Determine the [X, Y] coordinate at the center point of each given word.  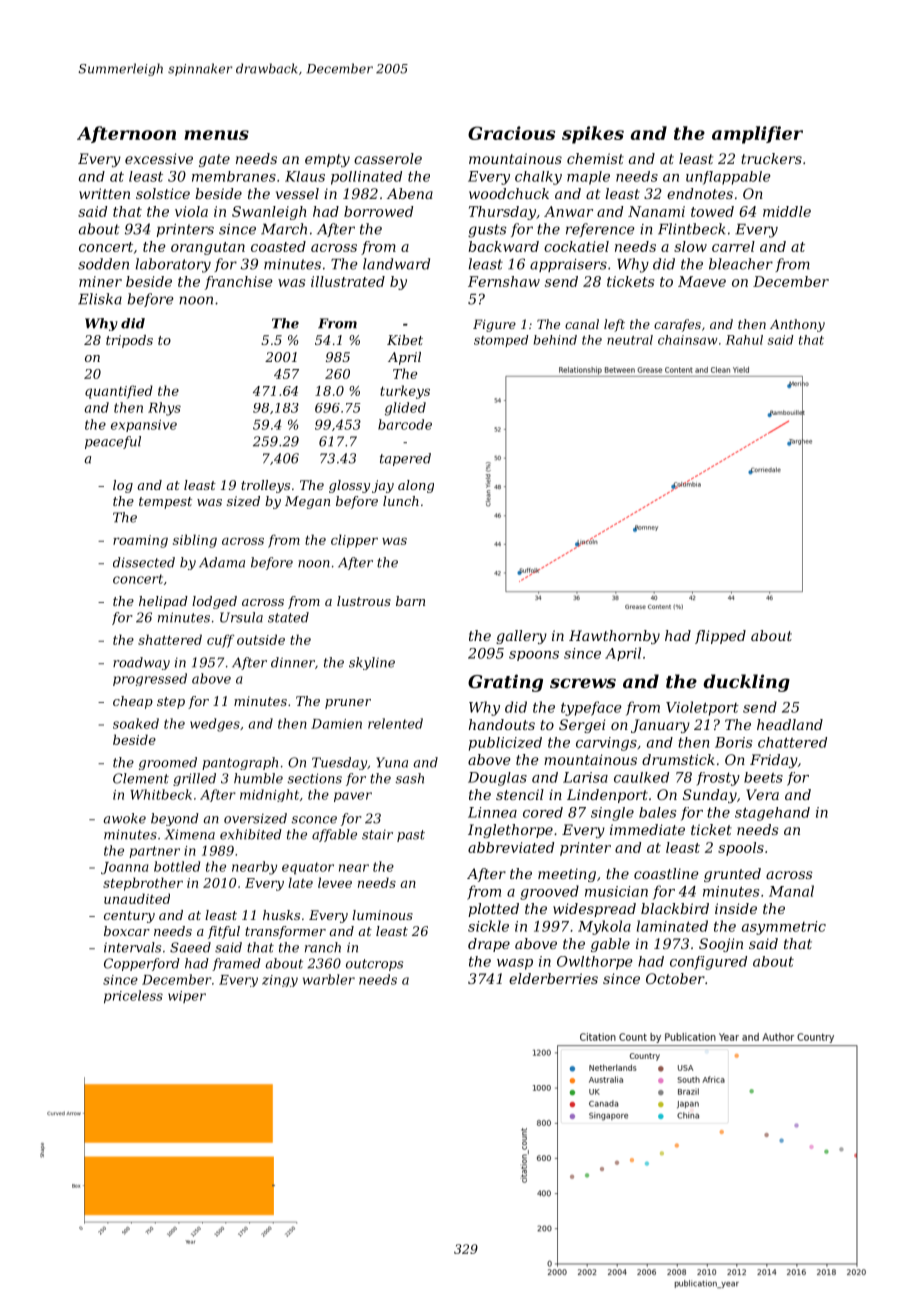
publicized [505, 744]
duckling [746, 683]
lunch [401, 501]
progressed [150, 679]
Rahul [744, 340]
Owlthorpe [595, 963]
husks [281, 915]
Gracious [511, 133]
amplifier [757, 135]
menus [216, 135]
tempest [165, 503]
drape [489, 945]
